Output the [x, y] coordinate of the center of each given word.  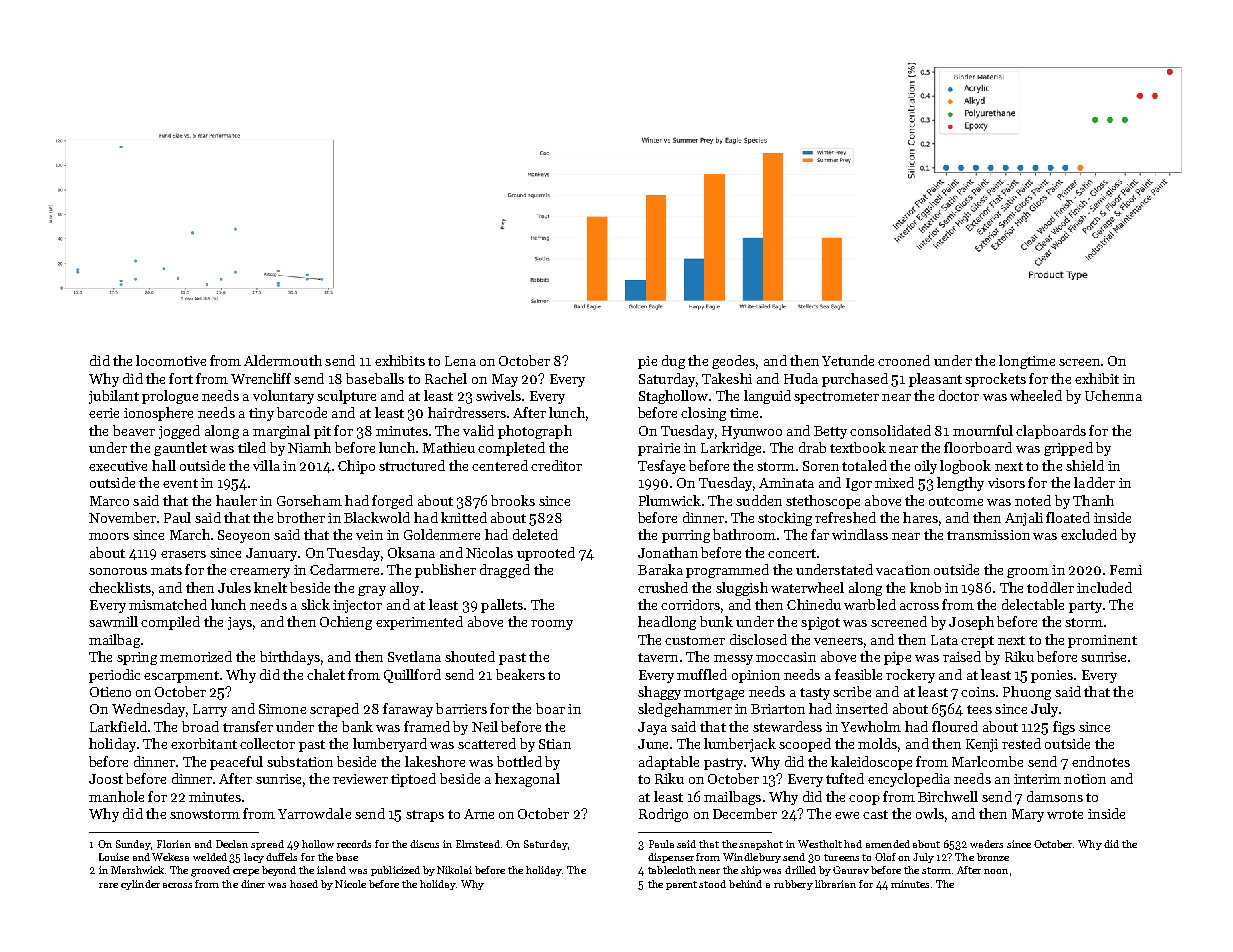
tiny [261, 414]
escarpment [181, 677]
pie [647, 362]
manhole [116, 796]
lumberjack [740, 745]
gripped [1068, 449]
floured [955, 726]
